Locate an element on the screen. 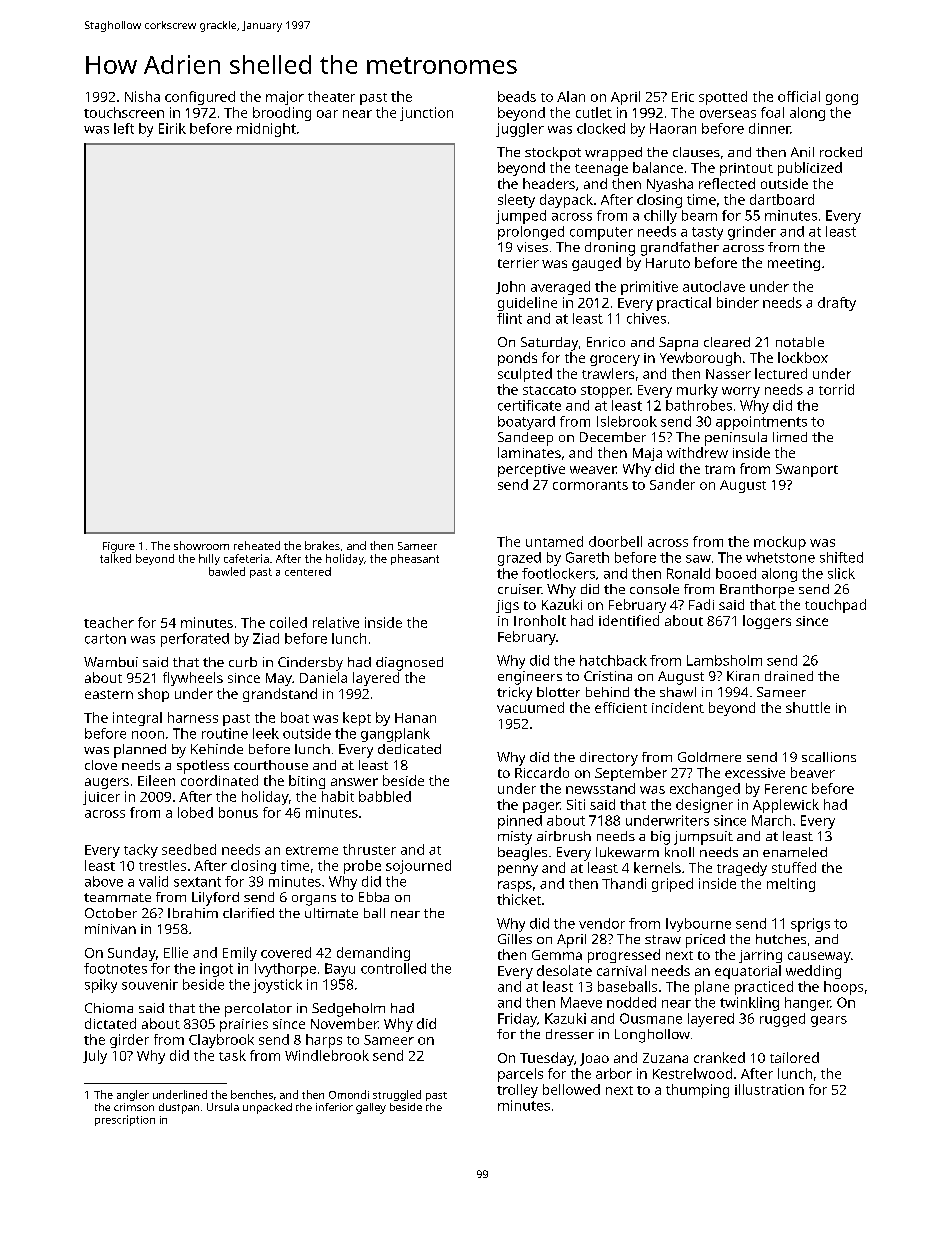 Image resolution: width=952 pixels, height=1233 pixels. relative is located at coordinates (336, 622).
